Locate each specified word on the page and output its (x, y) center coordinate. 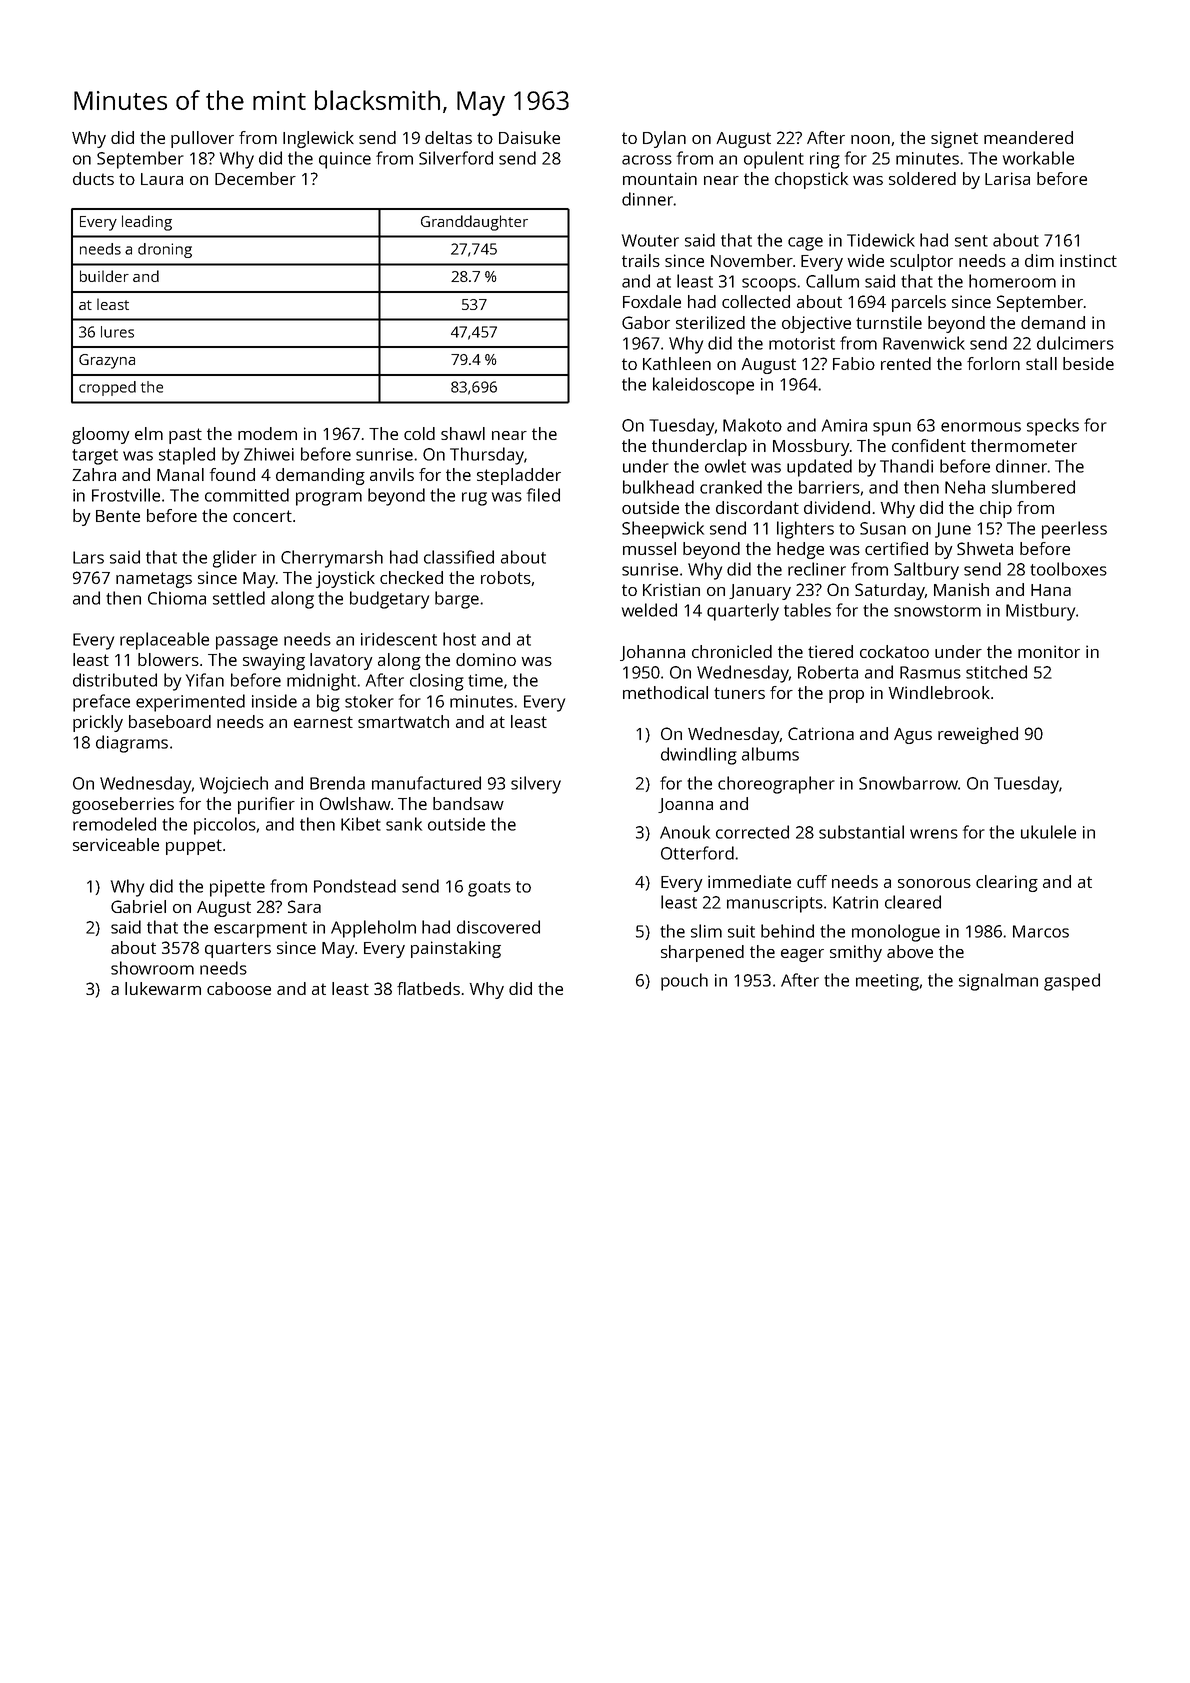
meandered (1028, 137)
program (329, 499)
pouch (684, 982)
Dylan (664, 139)
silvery (536, 785)
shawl (463, 433)
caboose (239, 988)
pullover (202, 139)
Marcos (1041, 931)
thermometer (1024, 445)
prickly (98, 723)
